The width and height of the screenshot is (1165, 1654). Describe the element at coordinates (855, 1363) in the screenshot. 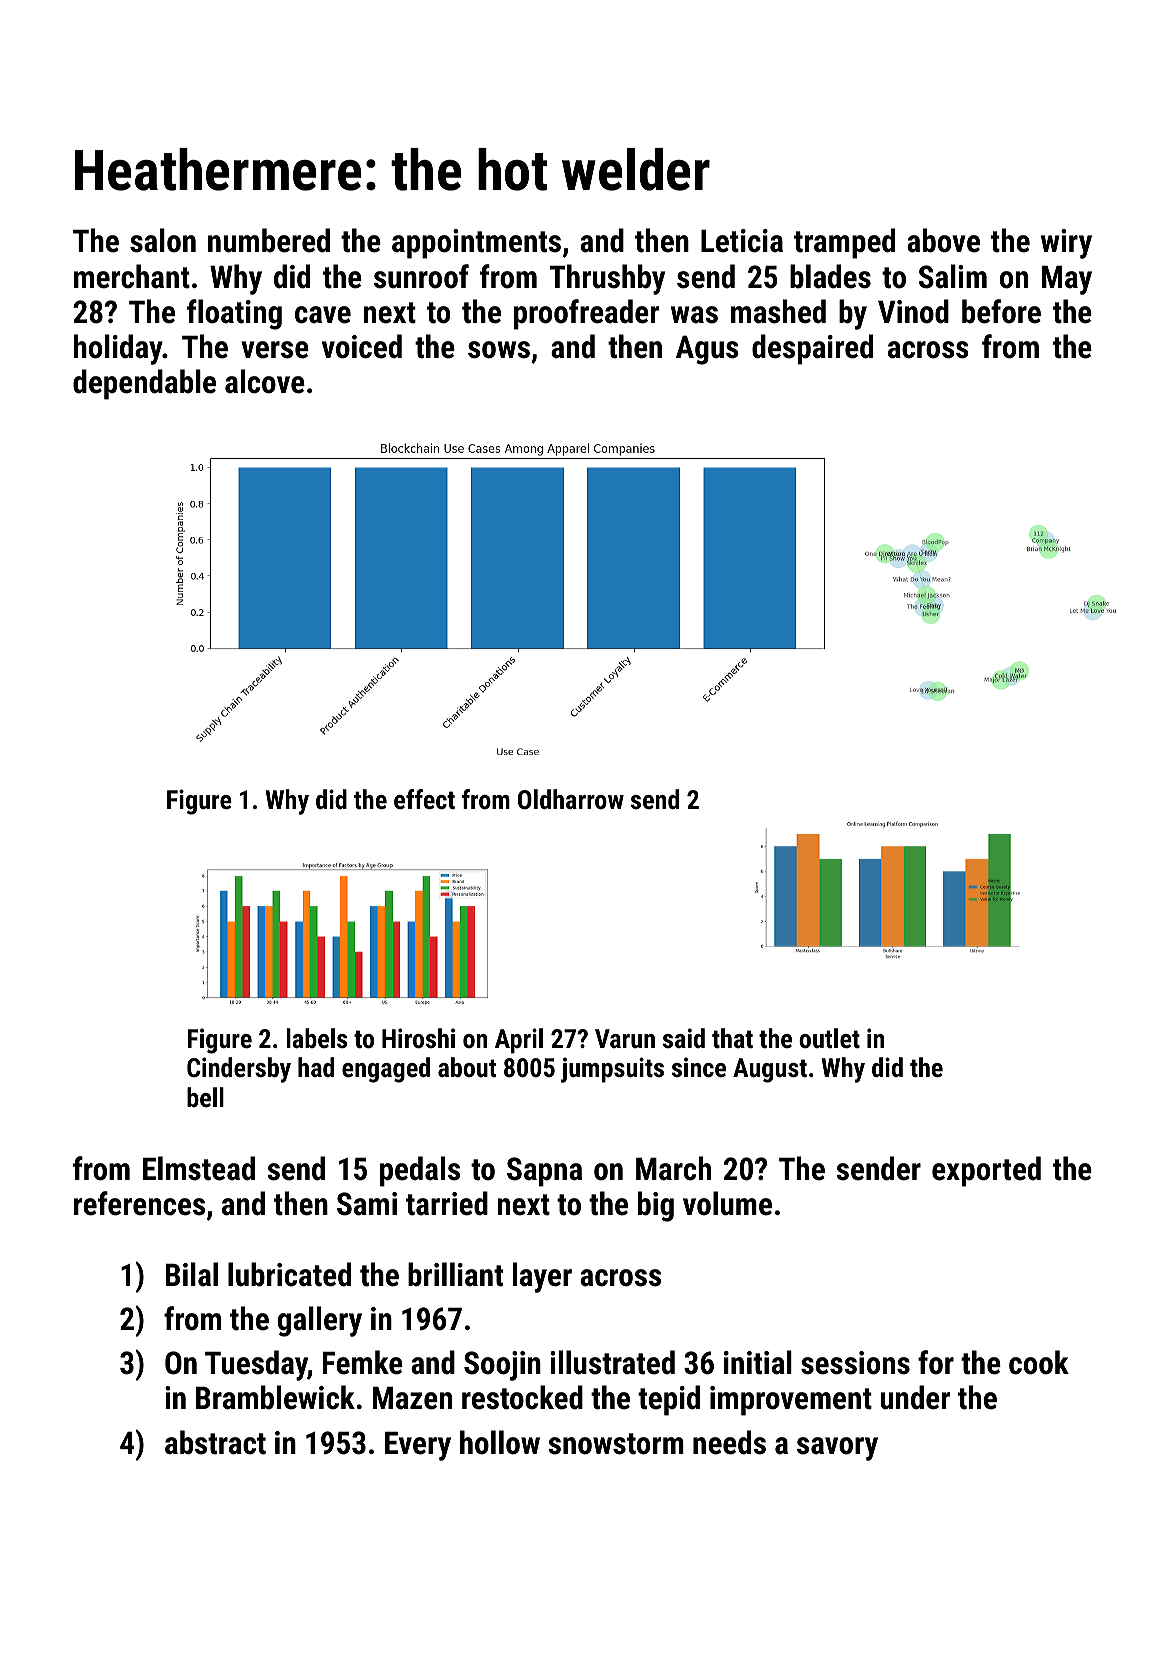

I see `sessions` at that location.
